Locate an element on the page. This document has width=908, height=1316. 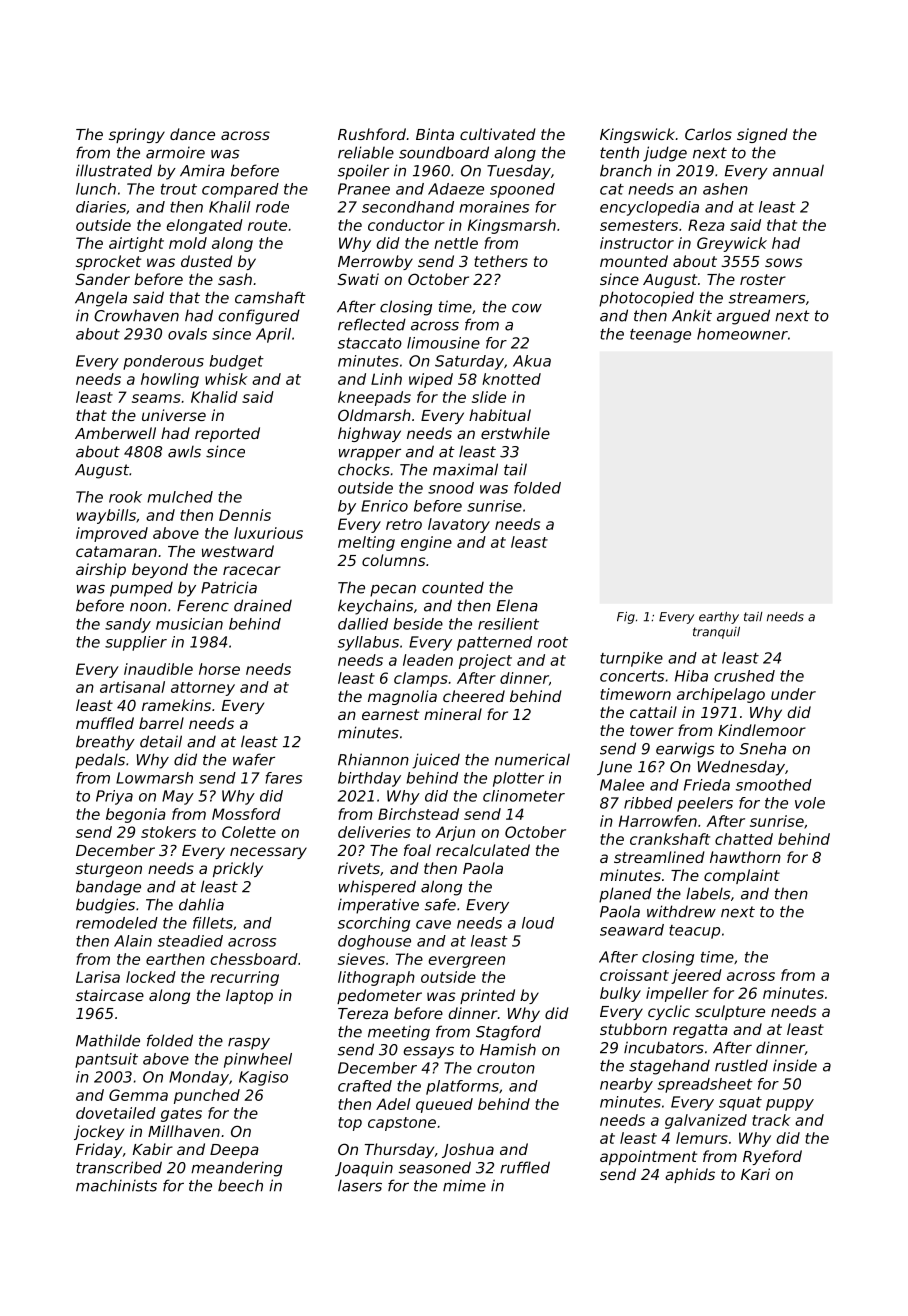
vole is located at coordinates (810, 803).
